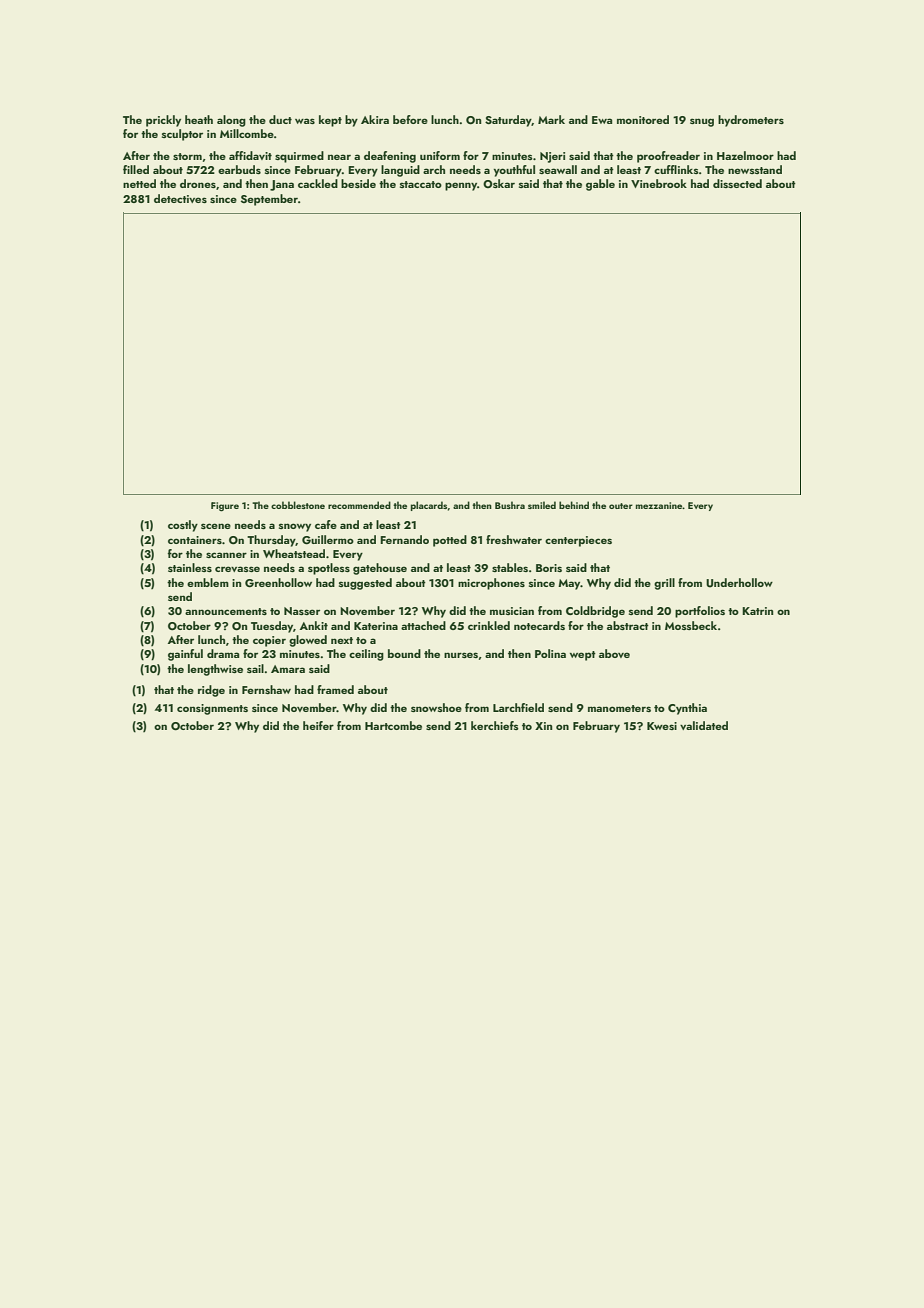 Image resolution: width=924 pixels, height=1308 pixels. Describe the element at coordinates (280, 119) in the screenshot. I see `duct` at that location.
